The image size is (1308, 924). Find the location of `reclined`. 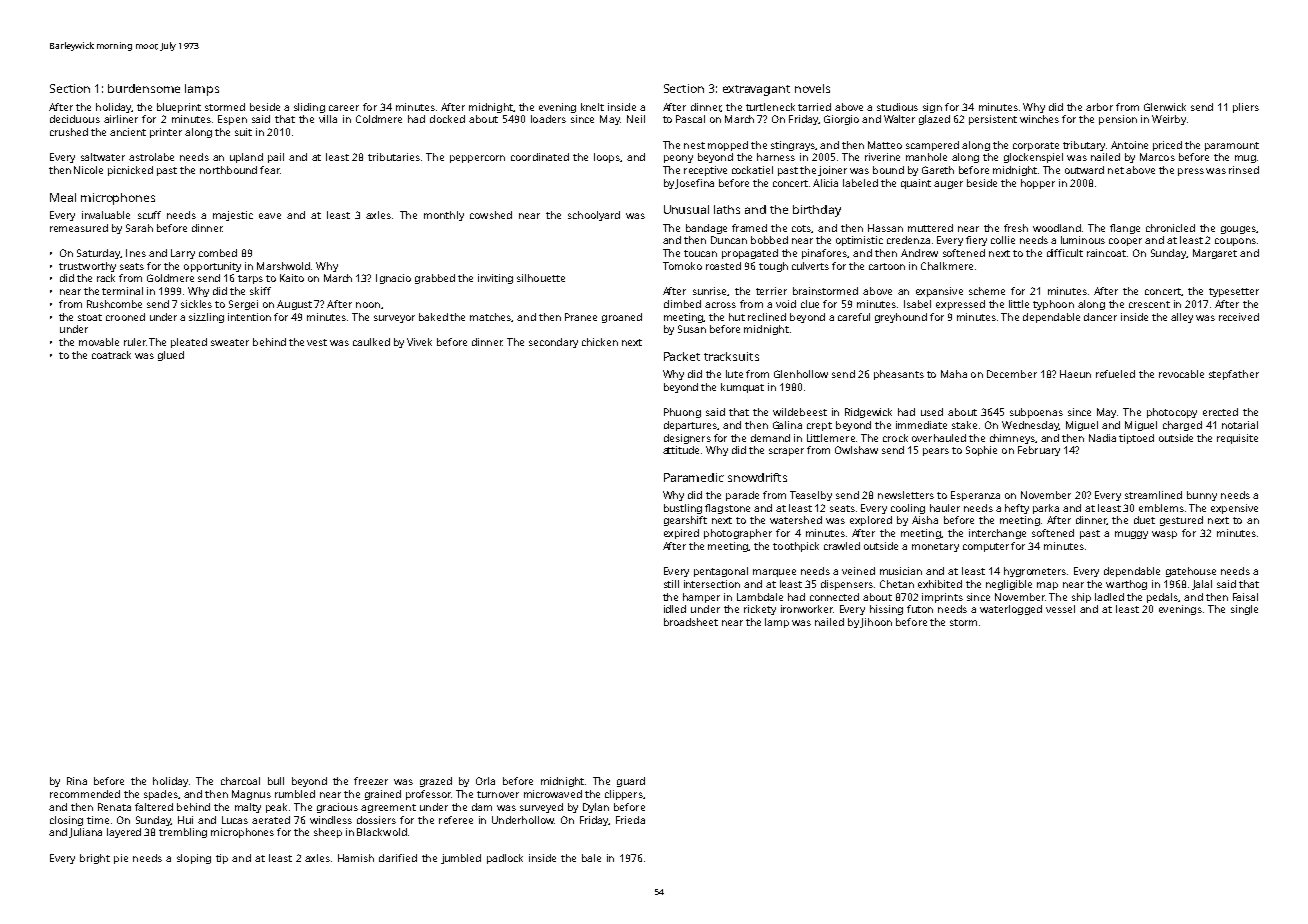

reclined is located at coordinates (767, 317).
